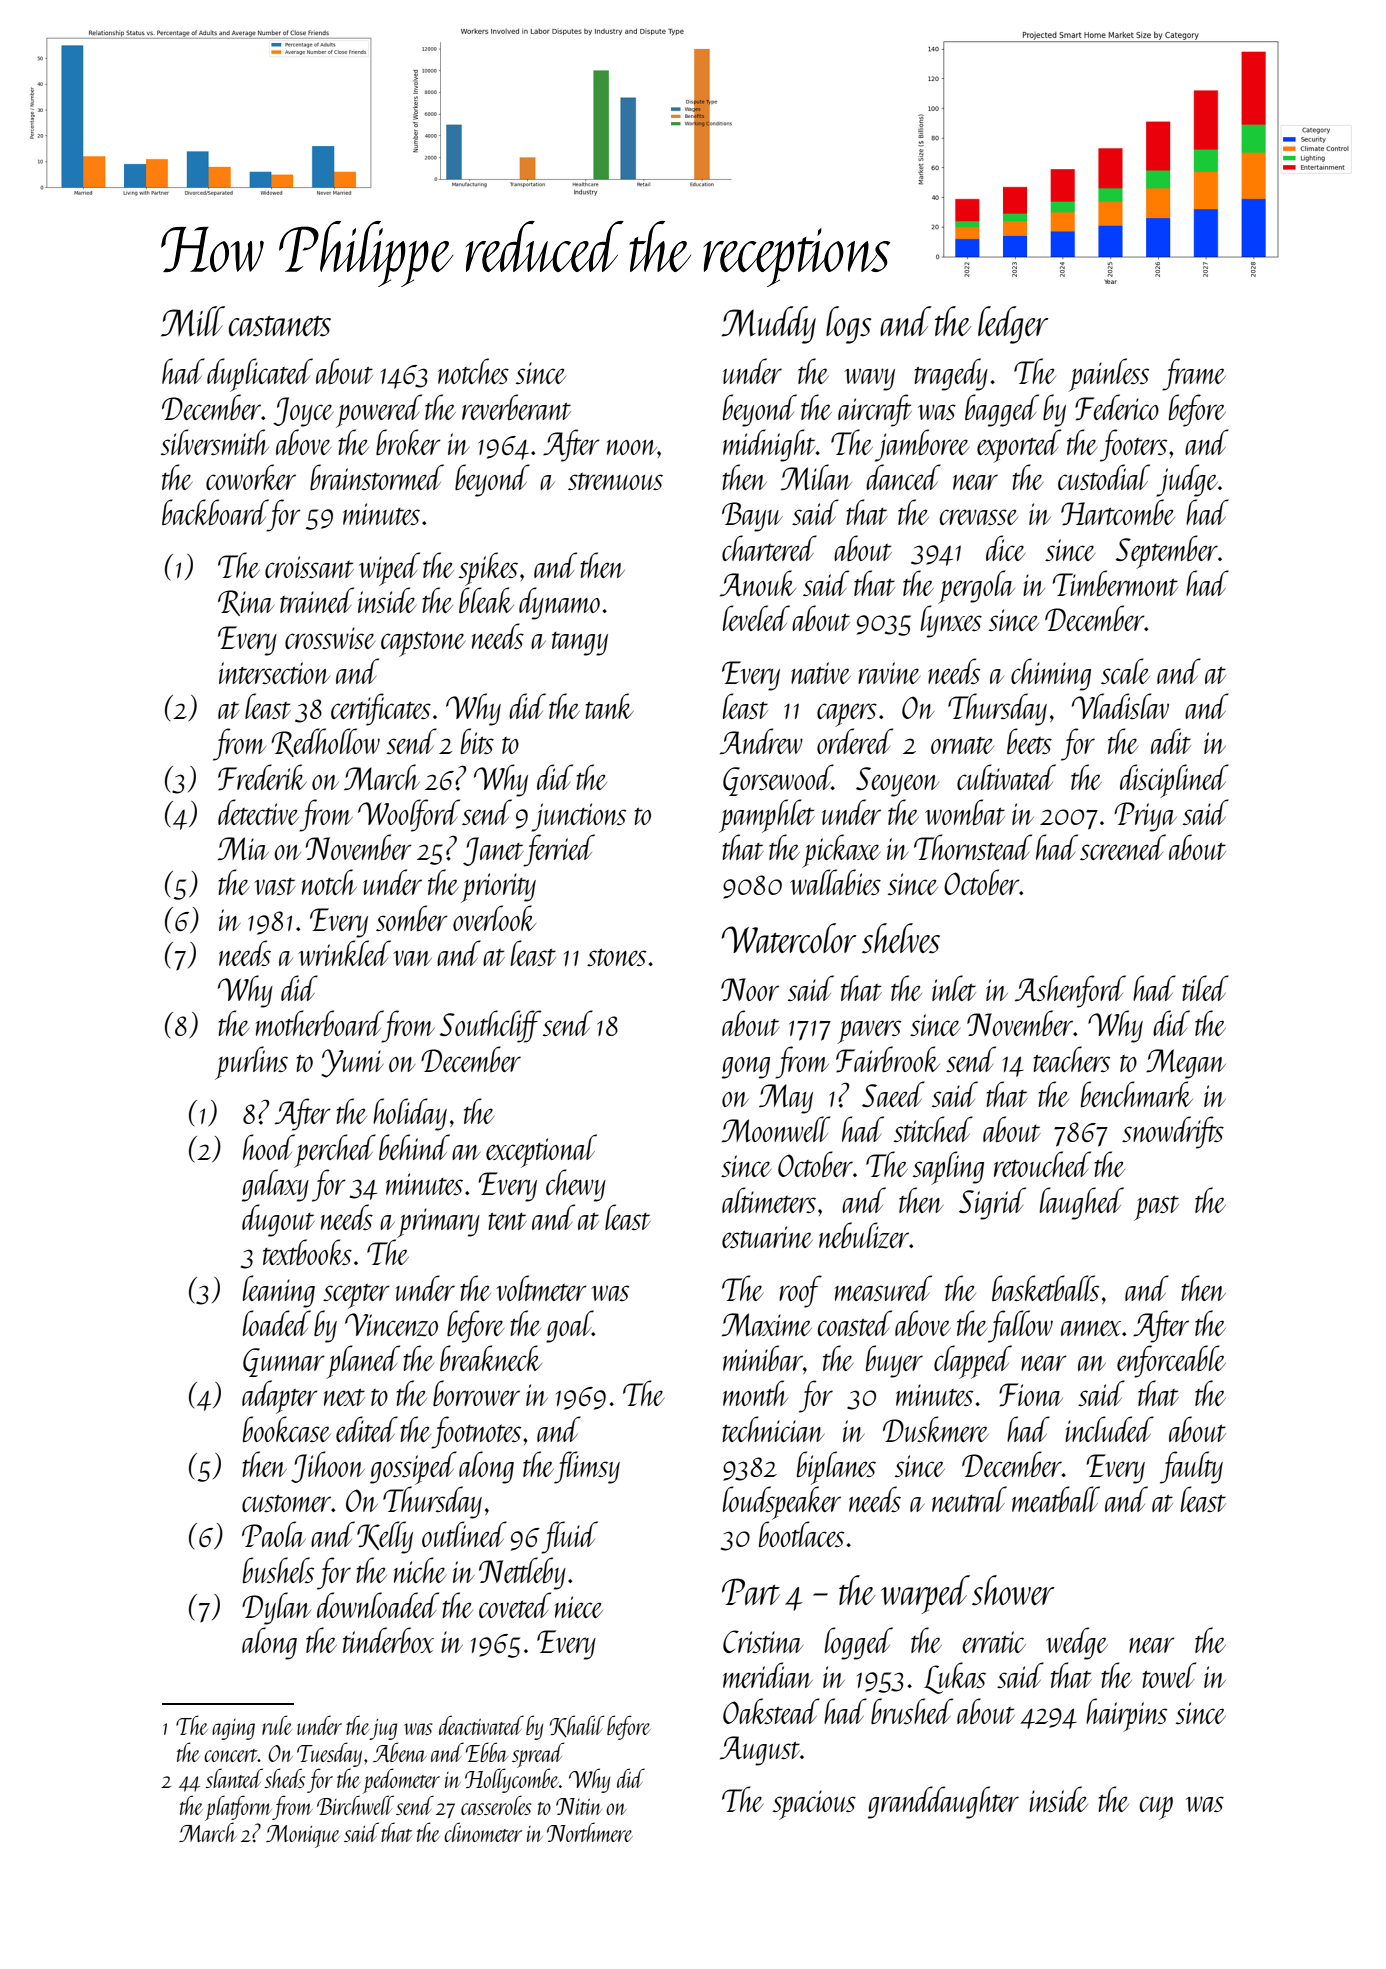 The height and width of the image is (1969, 1386). What do you see at coordinates (800, 1291) in the image?
I see `roof` at bounding box center [800, 1291].
